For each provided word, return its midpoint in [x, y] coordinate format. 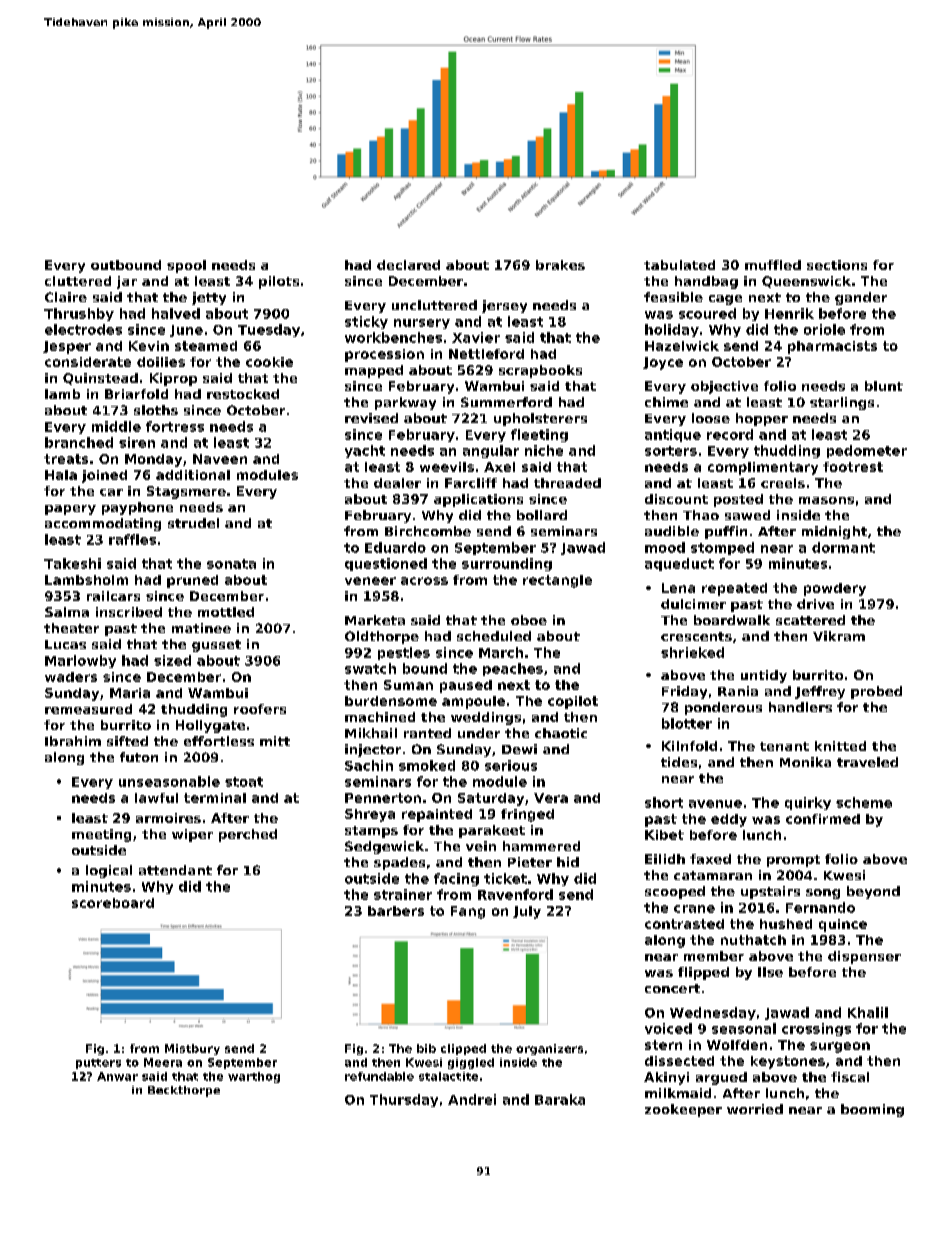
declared [408, 265]
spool [186, 266]
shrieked [692, 652]
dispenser [864, 957]
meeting [101, 835]
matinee [201, 628]
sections [837, 265]
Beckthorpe [184, 1091]
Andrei [472, 1099]
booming [872, 1110]
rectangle [557, 581]
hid [568, 862]
